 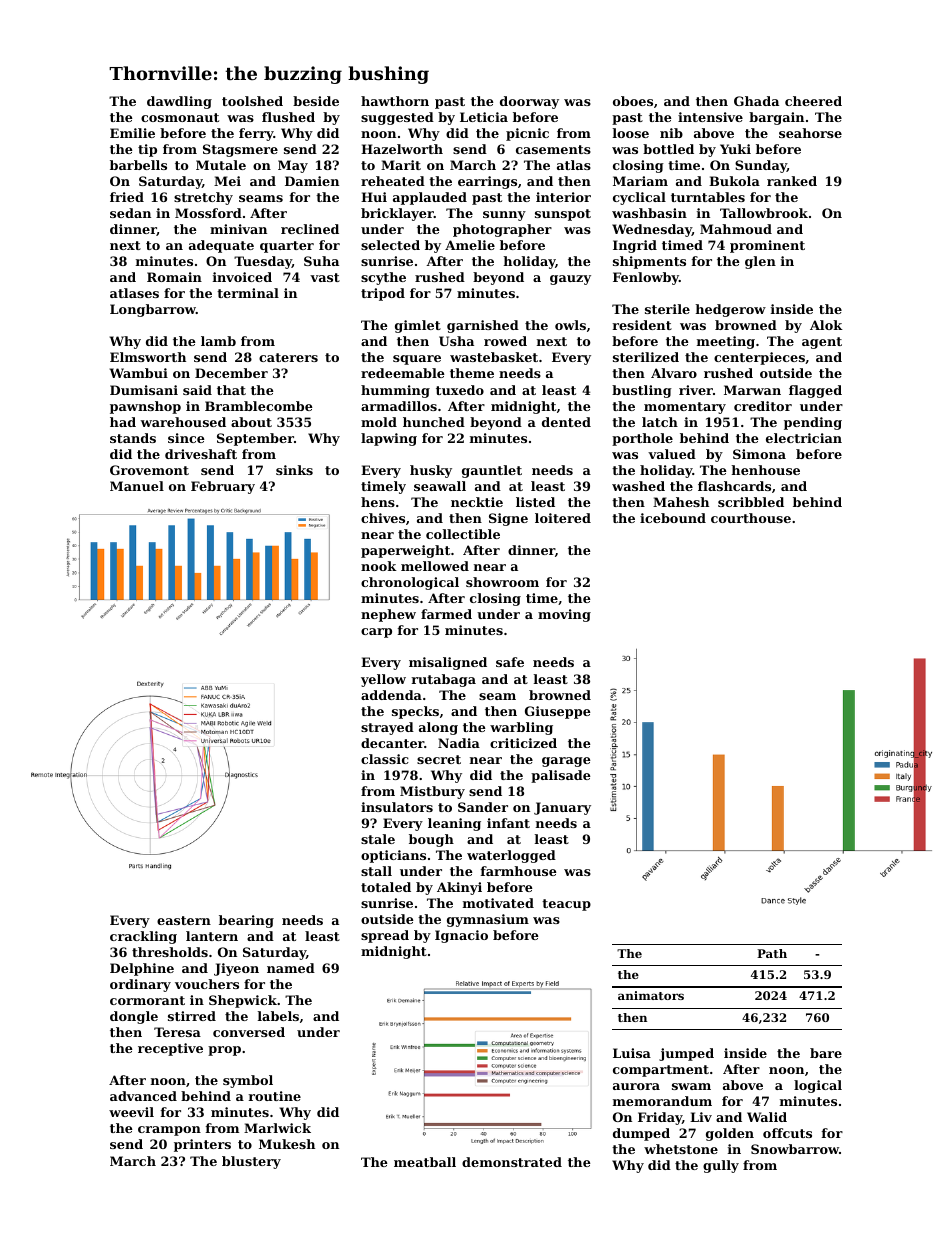 I want to click on Manuel, so click(x=137, y=486).
